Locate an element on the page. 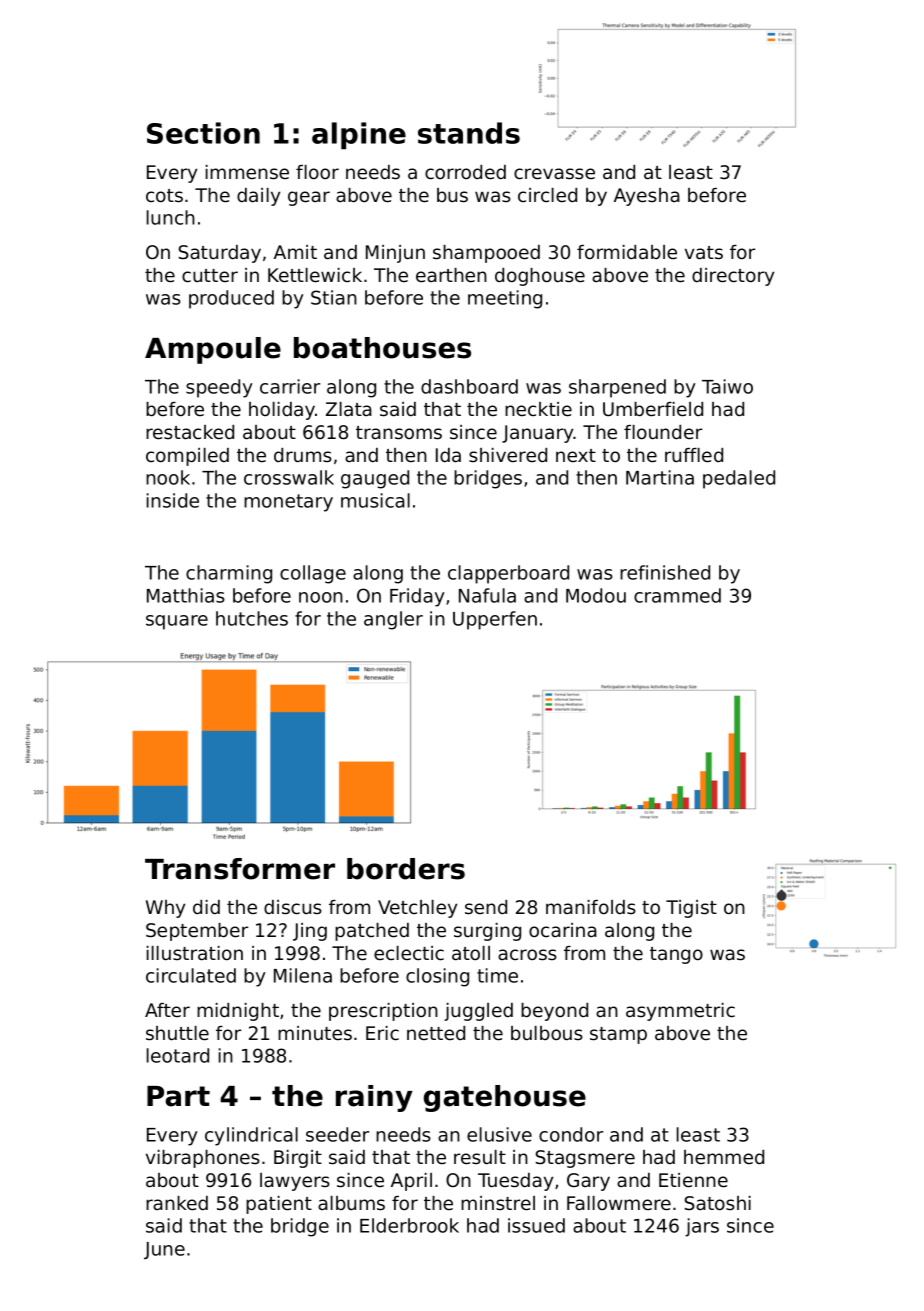  Matthias is located at coordinates (186, 595).
